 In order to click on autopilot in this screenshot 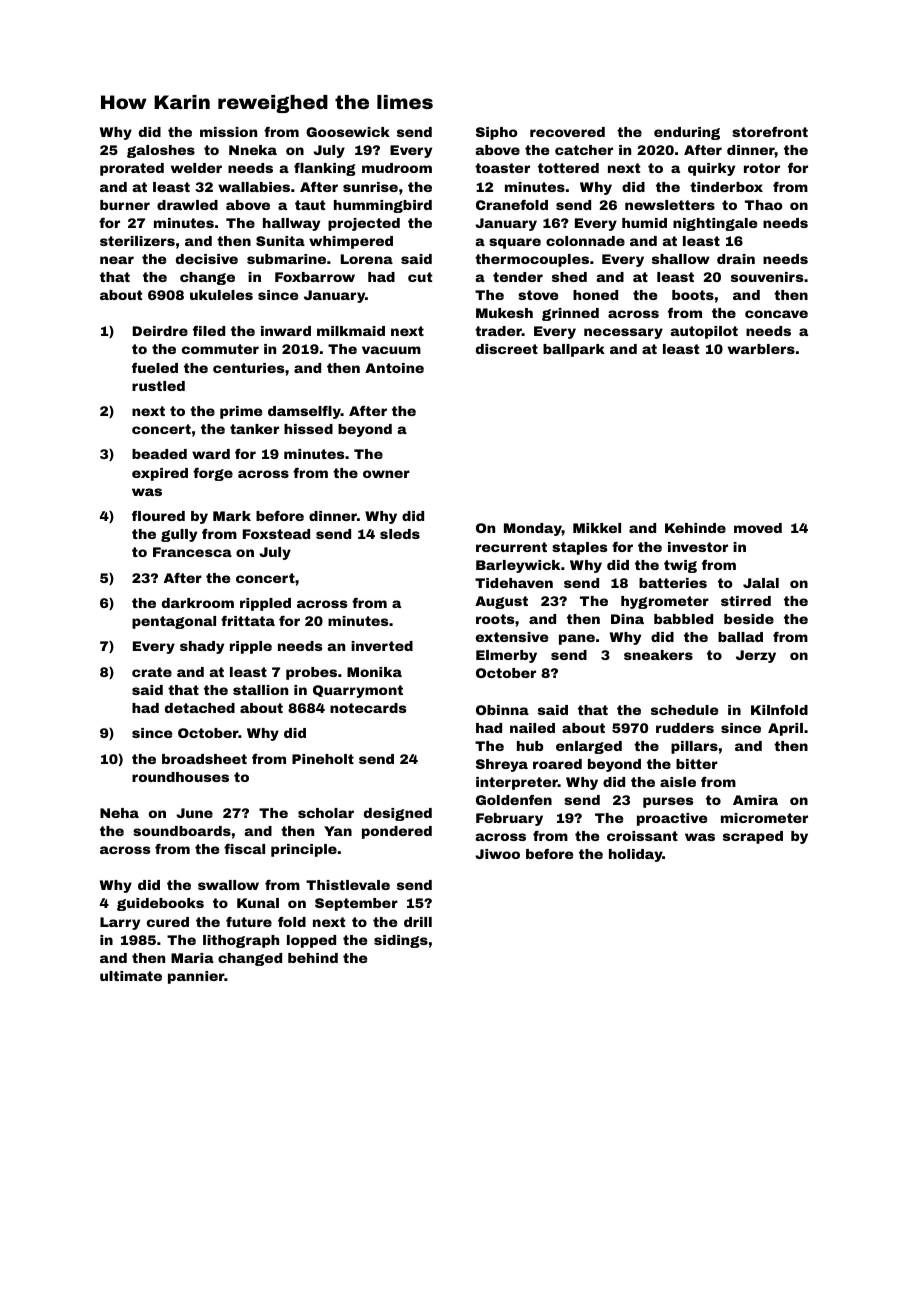, I will do `click(704, 332)`.
